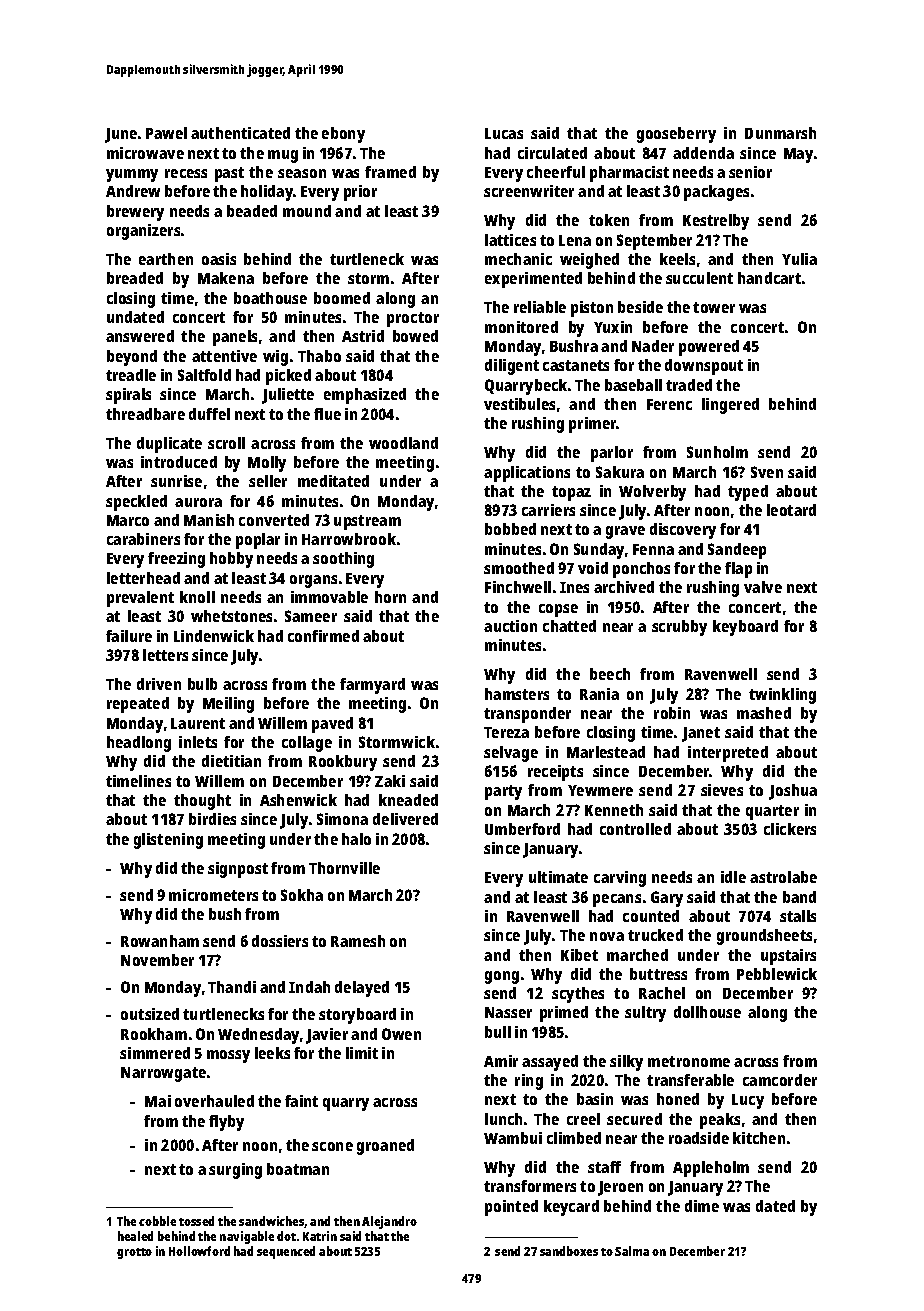  I want to click on Salma, so click(632, 1251).
